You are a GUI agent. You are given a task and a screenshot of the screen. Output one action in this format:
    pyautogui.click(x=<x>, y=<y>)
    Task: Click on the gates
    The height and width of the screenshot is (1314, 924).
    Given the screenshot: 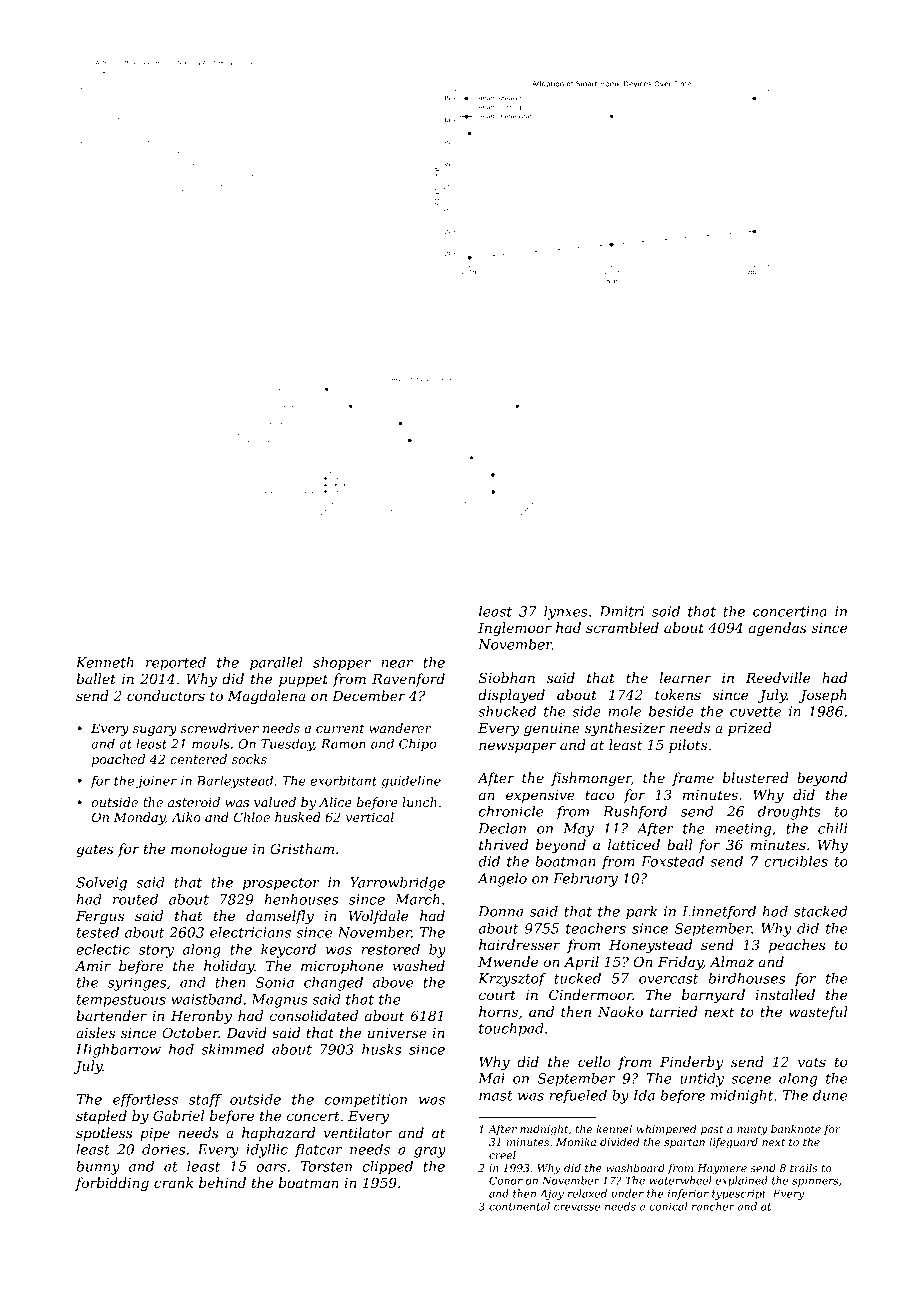 What is the action you would take?
    pyautogui.click(x=95, y=850)
